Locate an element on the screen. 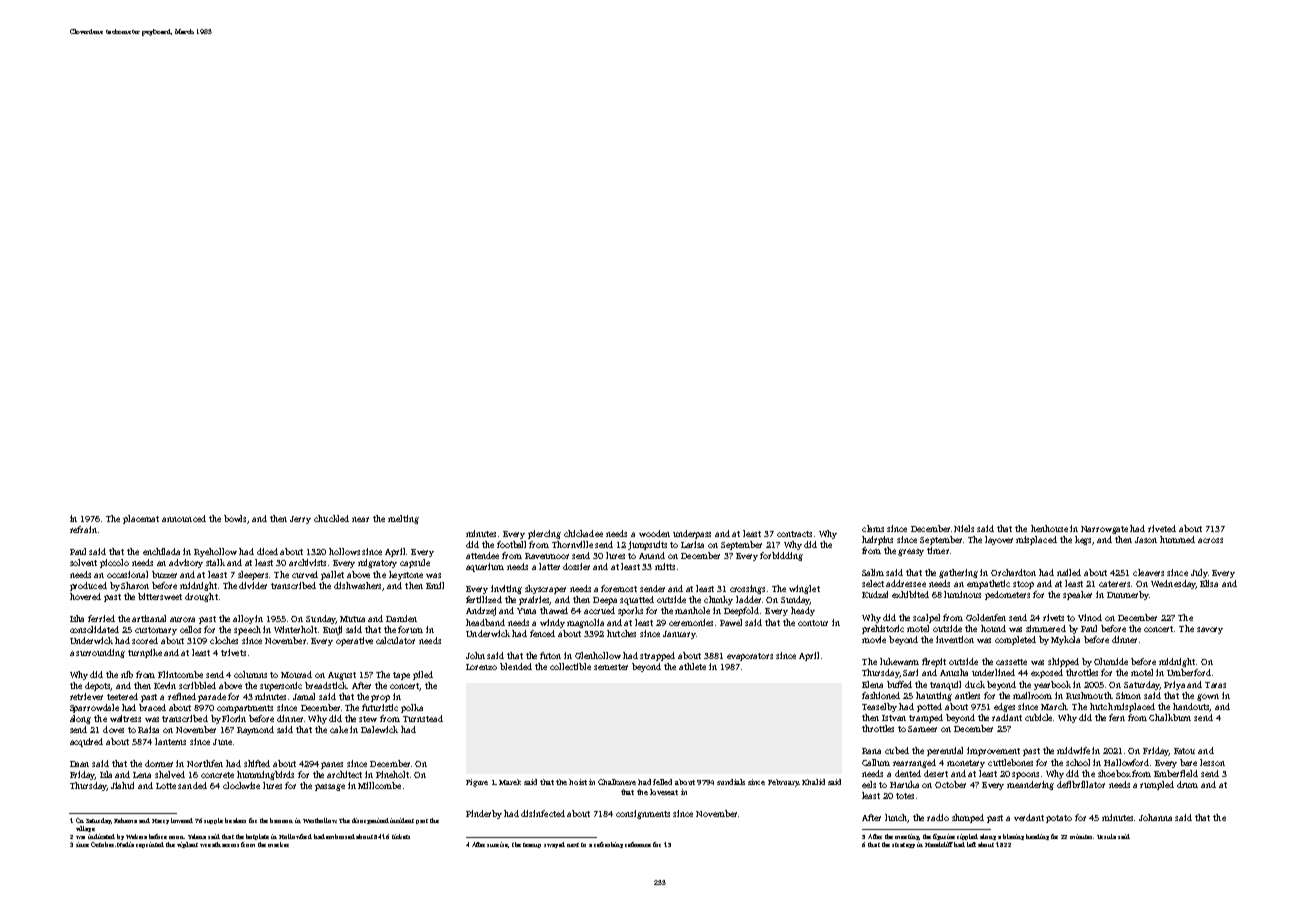 This screenshot has height=924, width=1308. compartments is located at coordinates (245, 709).
